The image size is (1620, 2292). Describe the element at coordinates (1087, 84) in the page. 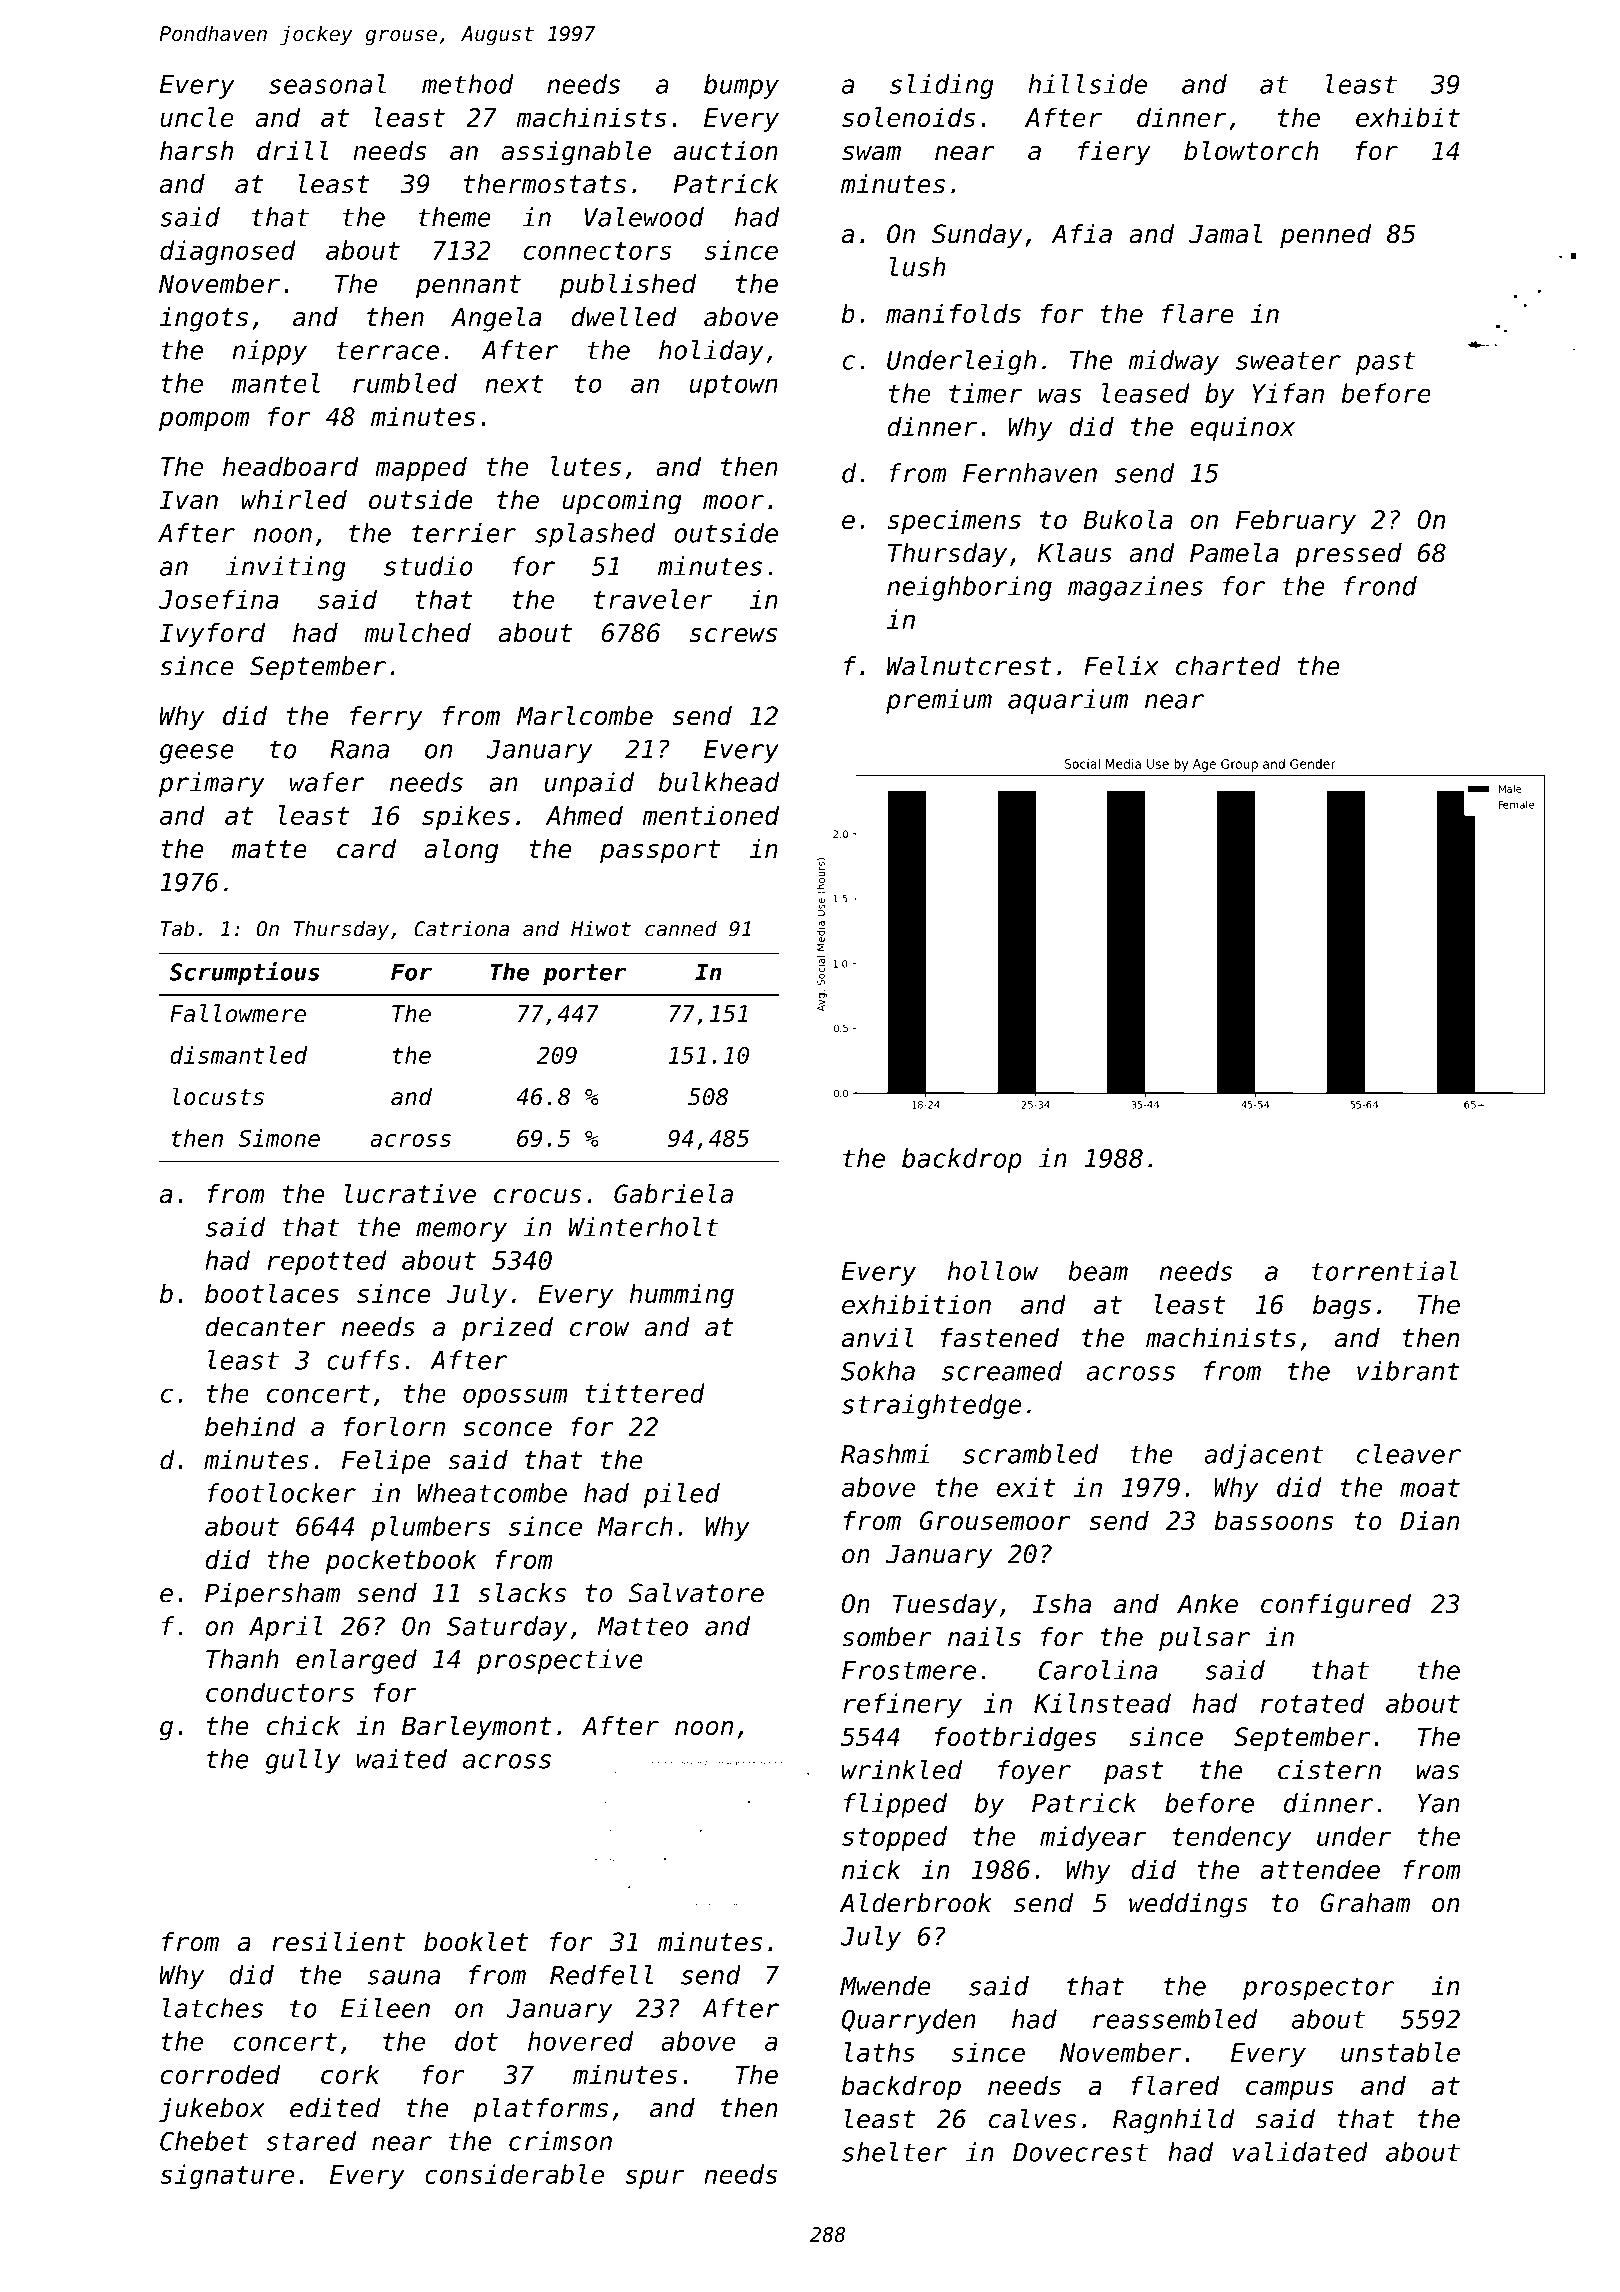

I see `hillside` at that location.
